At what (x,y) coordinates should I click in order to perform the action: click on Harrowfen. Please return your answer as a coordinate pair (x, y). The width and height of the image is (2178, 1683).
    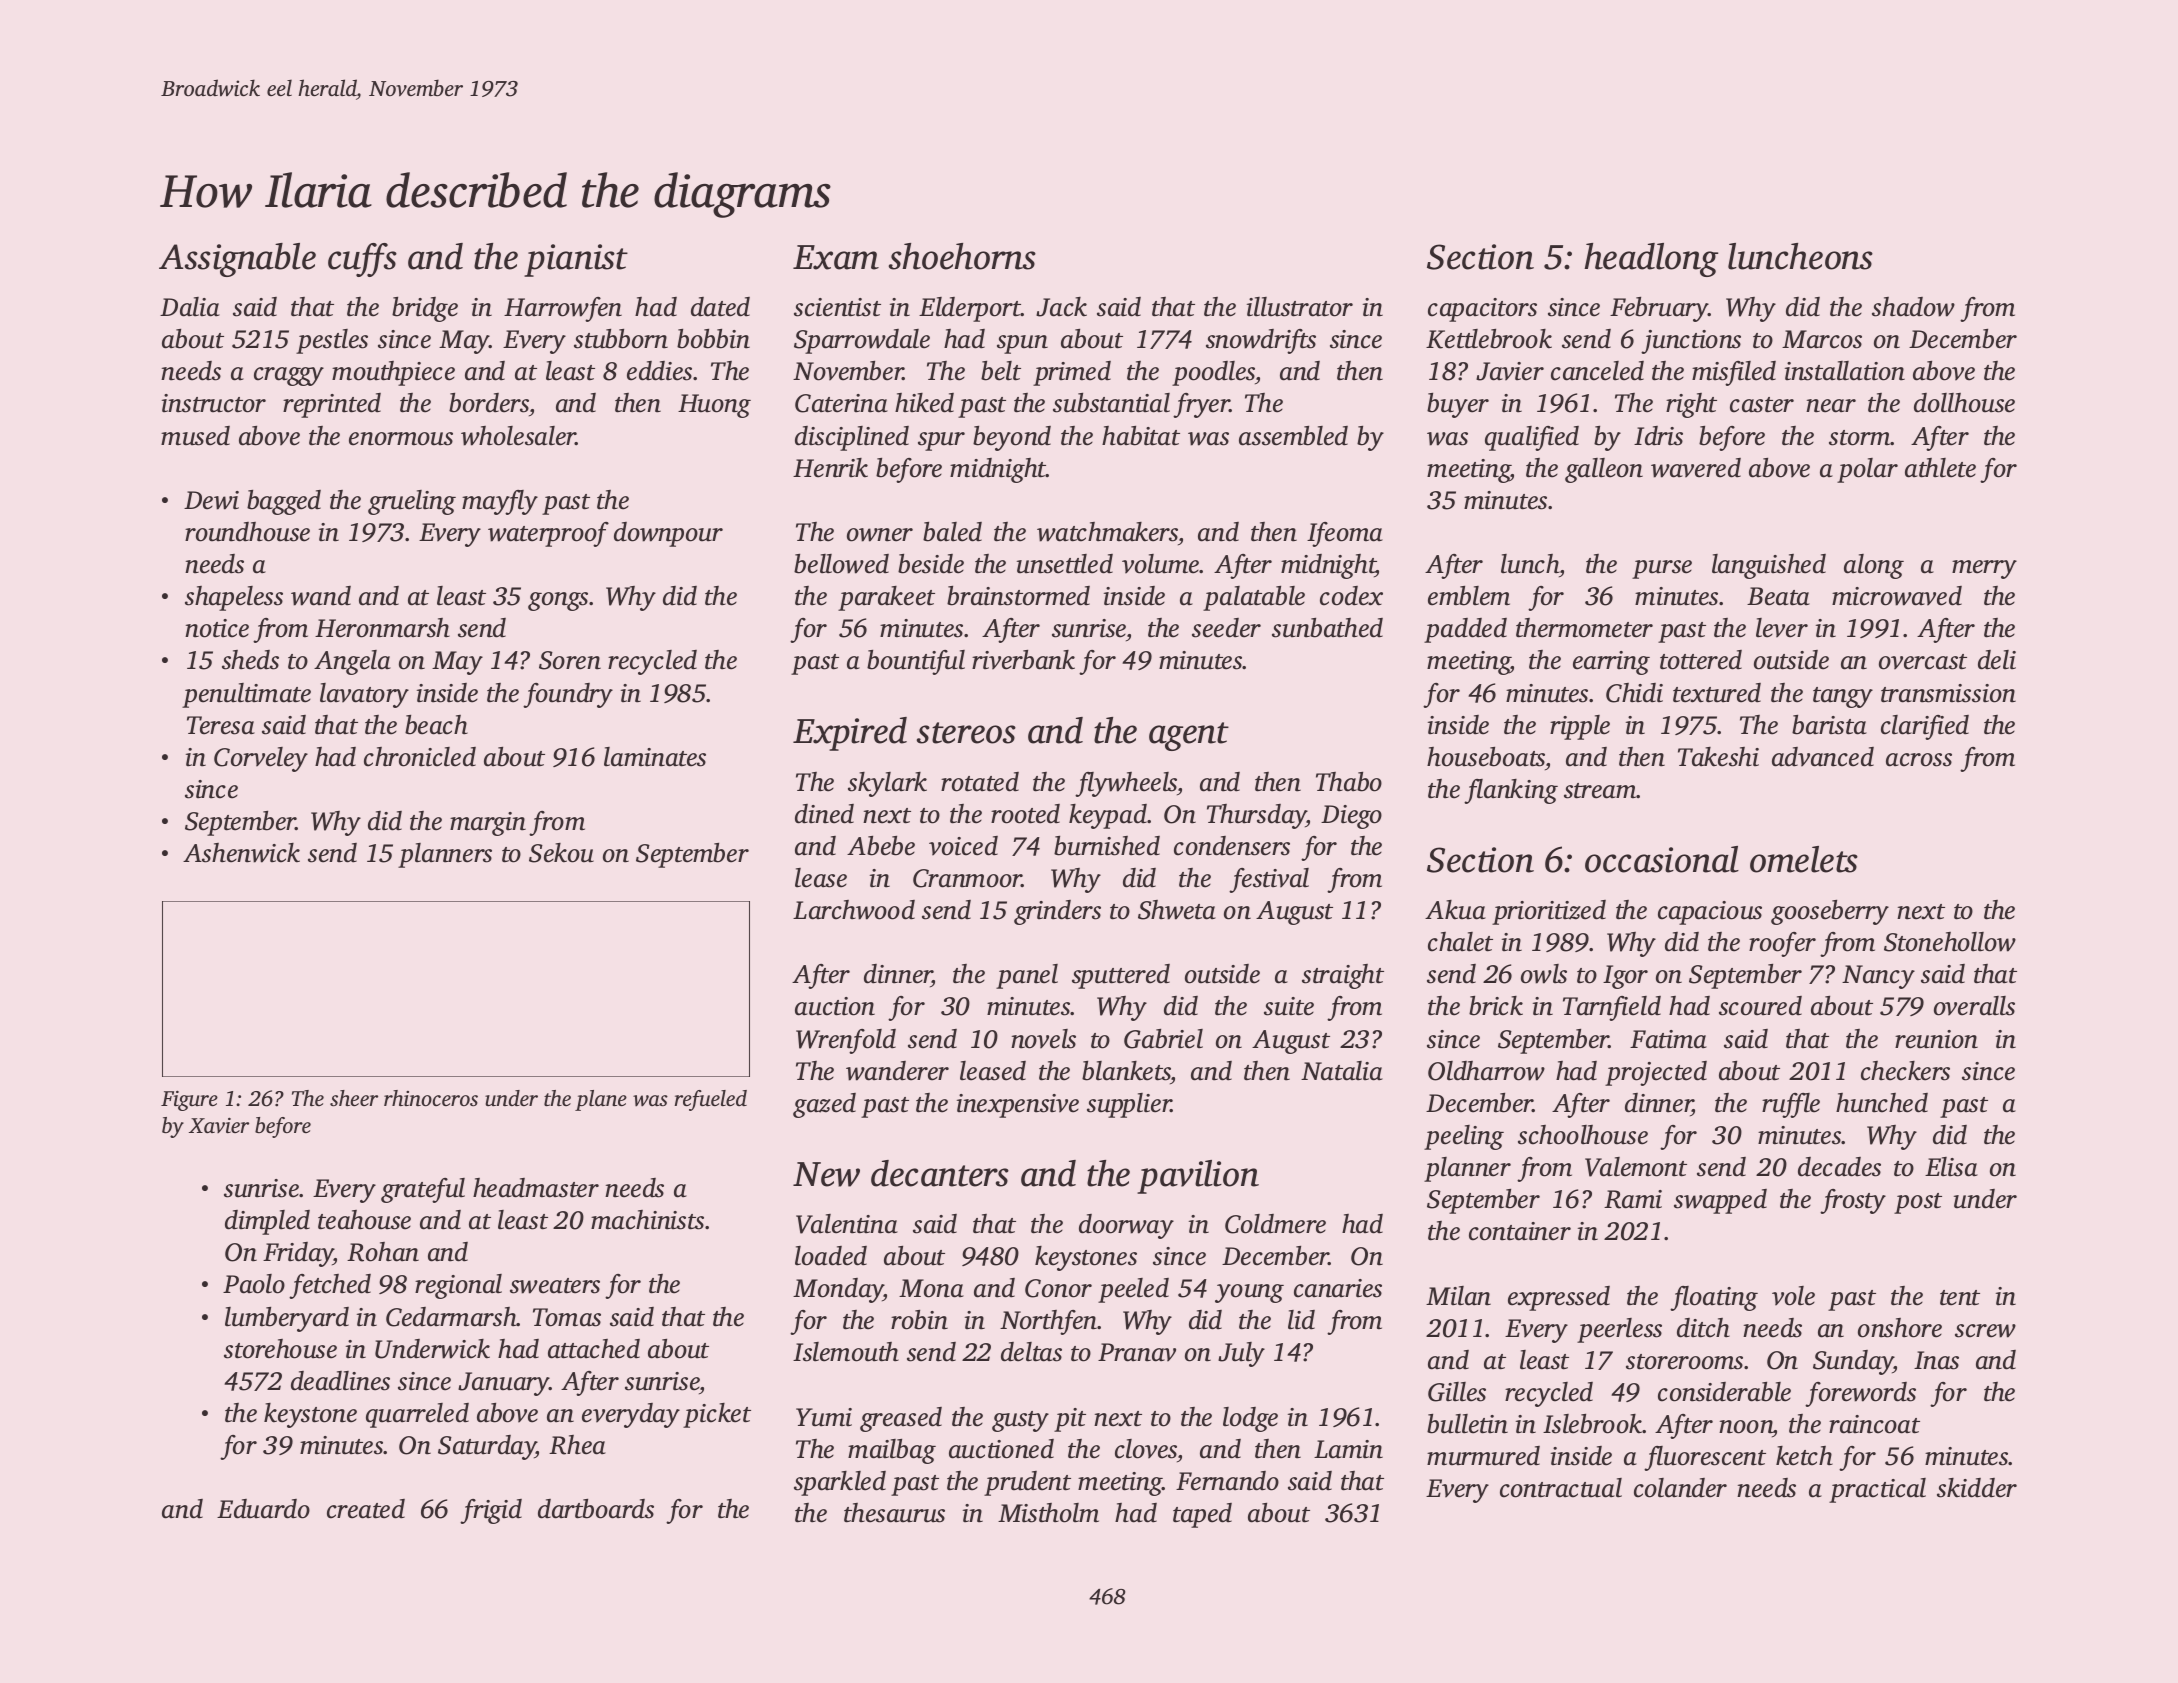
    Looking at the image, I should click on (563, 309).
